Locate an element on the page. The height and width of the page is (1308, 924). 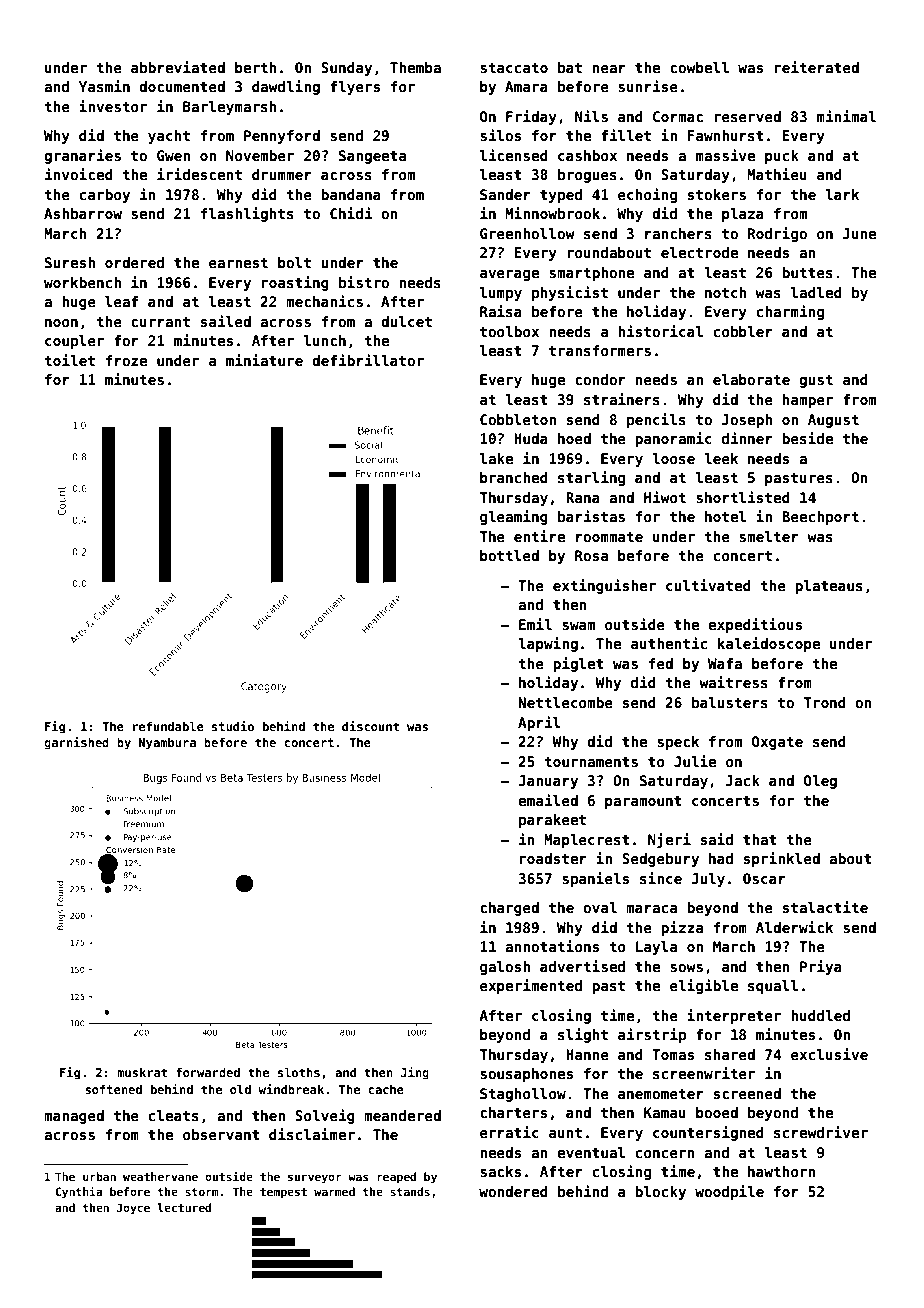
softened is located at coordinates (113, 1089).
